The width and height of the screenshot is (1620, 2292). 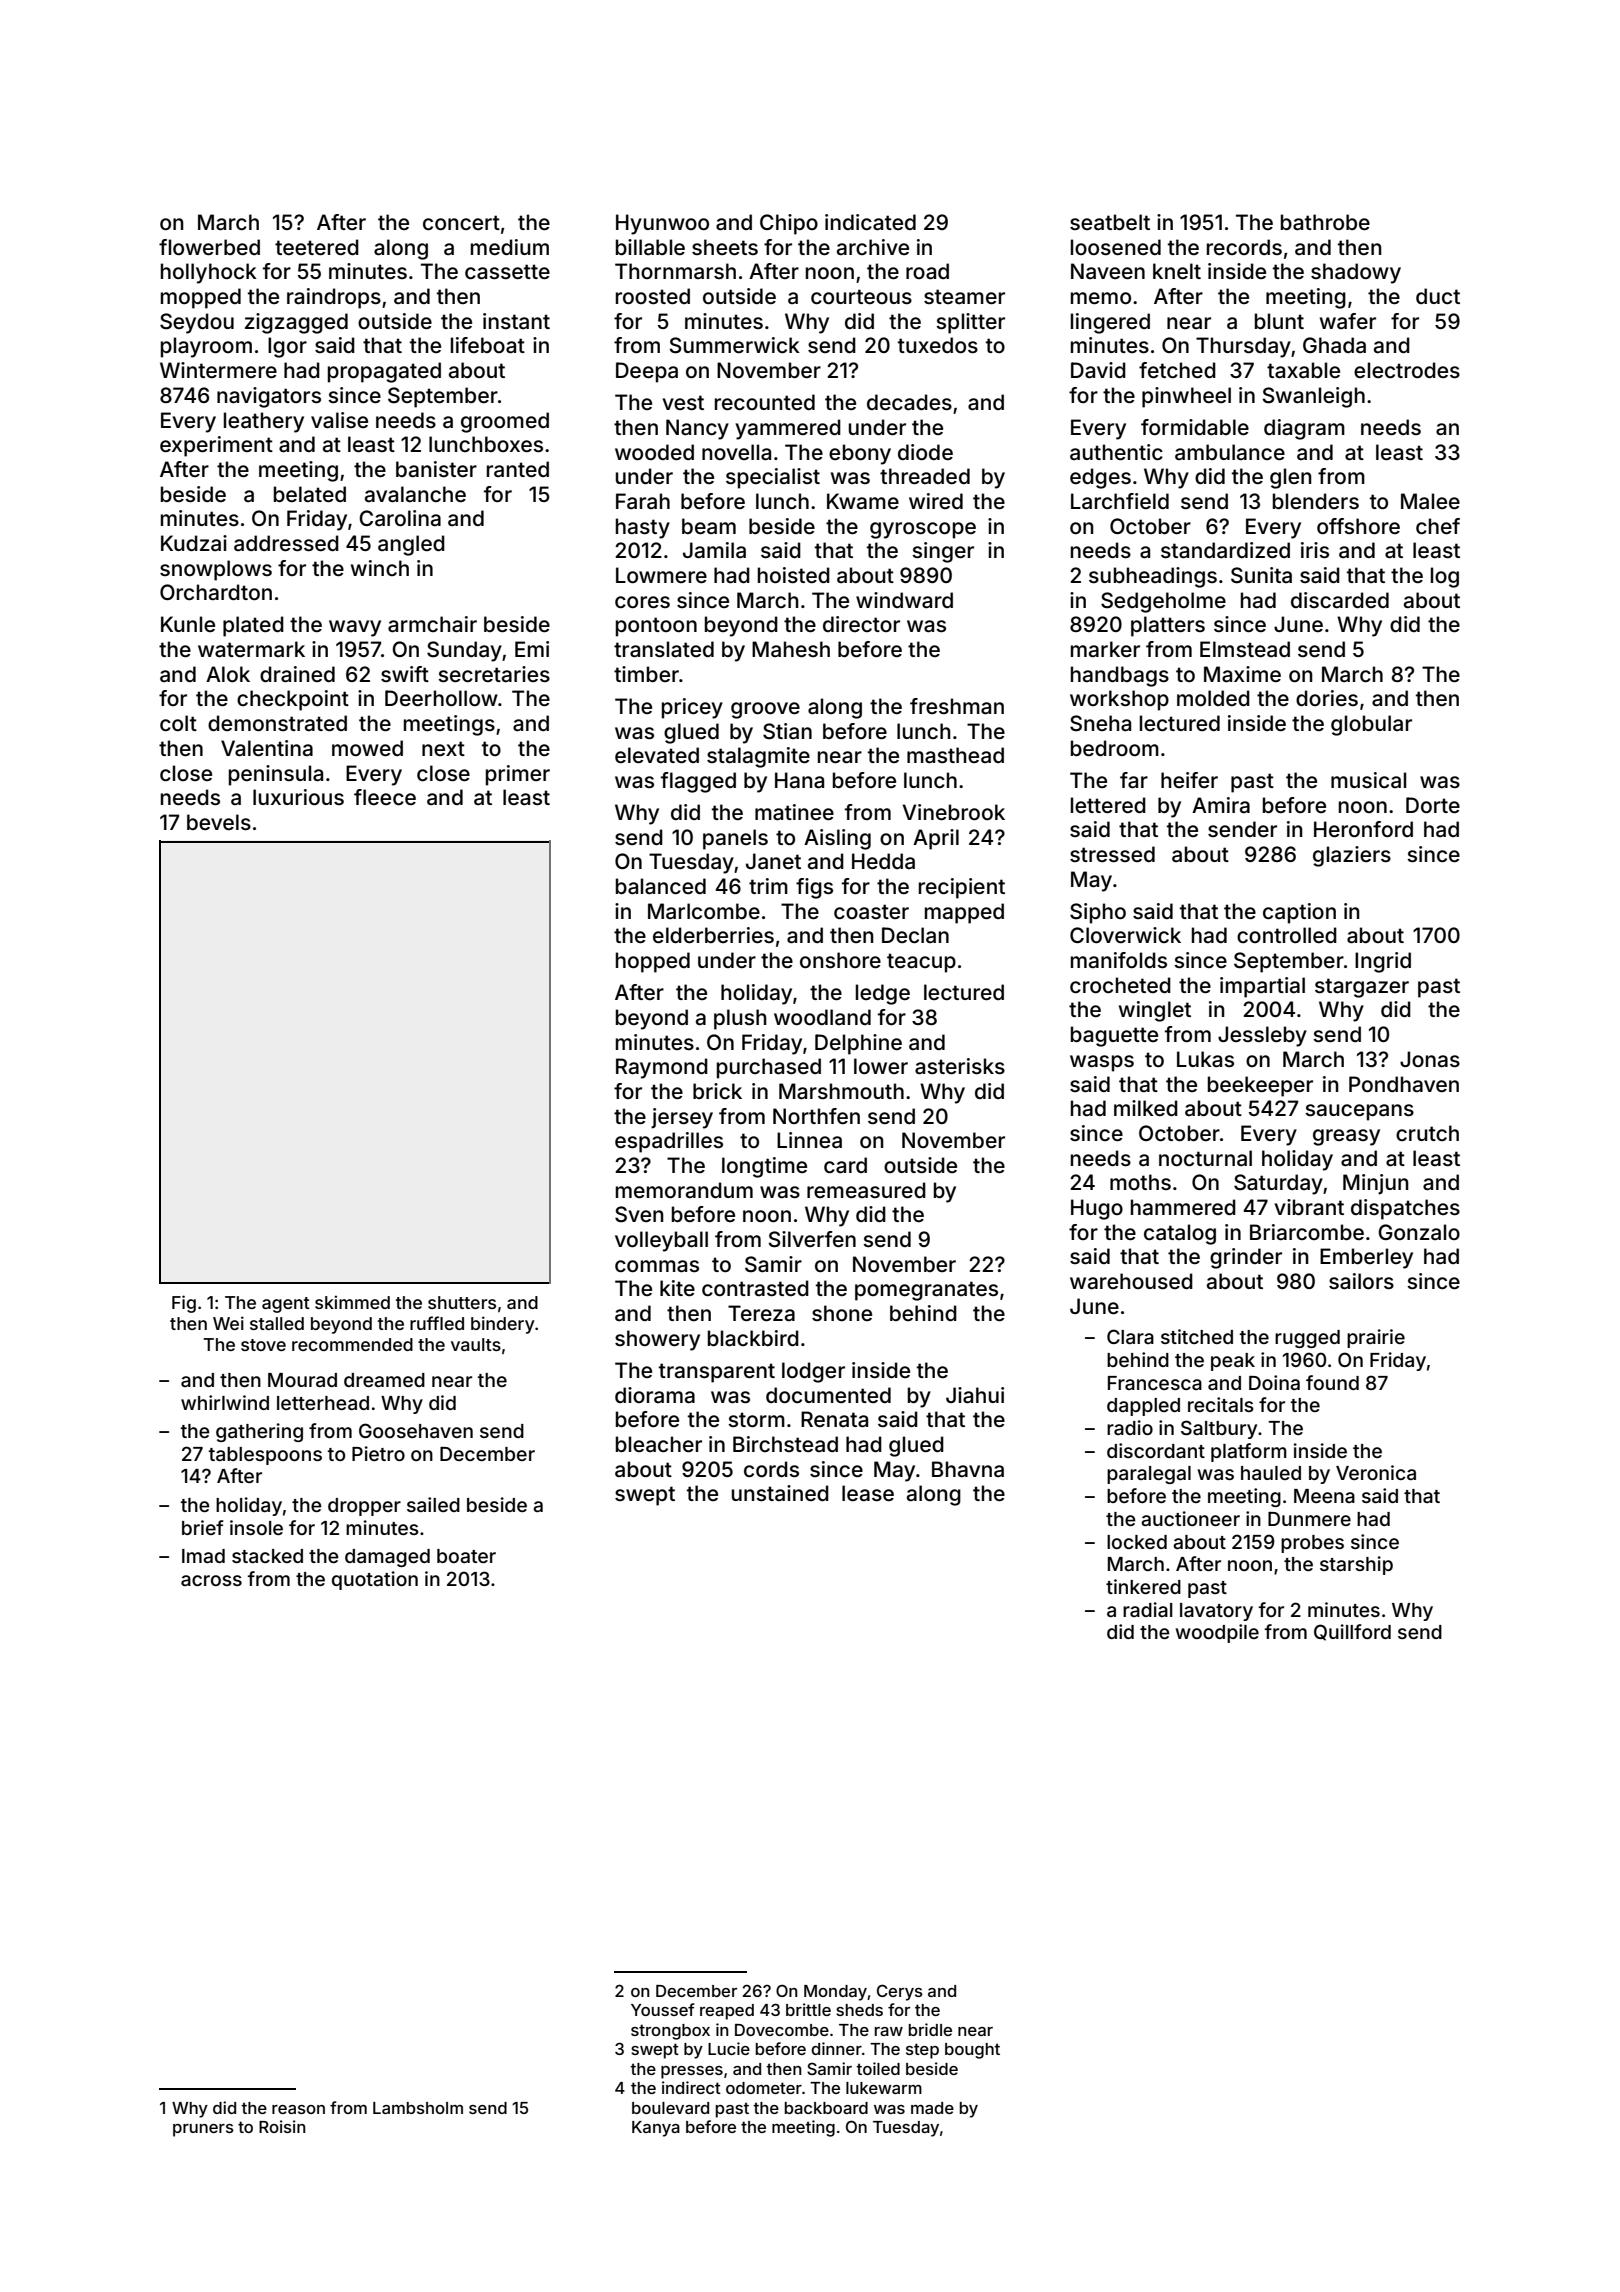 What do you see at coordinates (735, 839) in the screenshot?
I see `panels` at bounding box center [735, 839].
